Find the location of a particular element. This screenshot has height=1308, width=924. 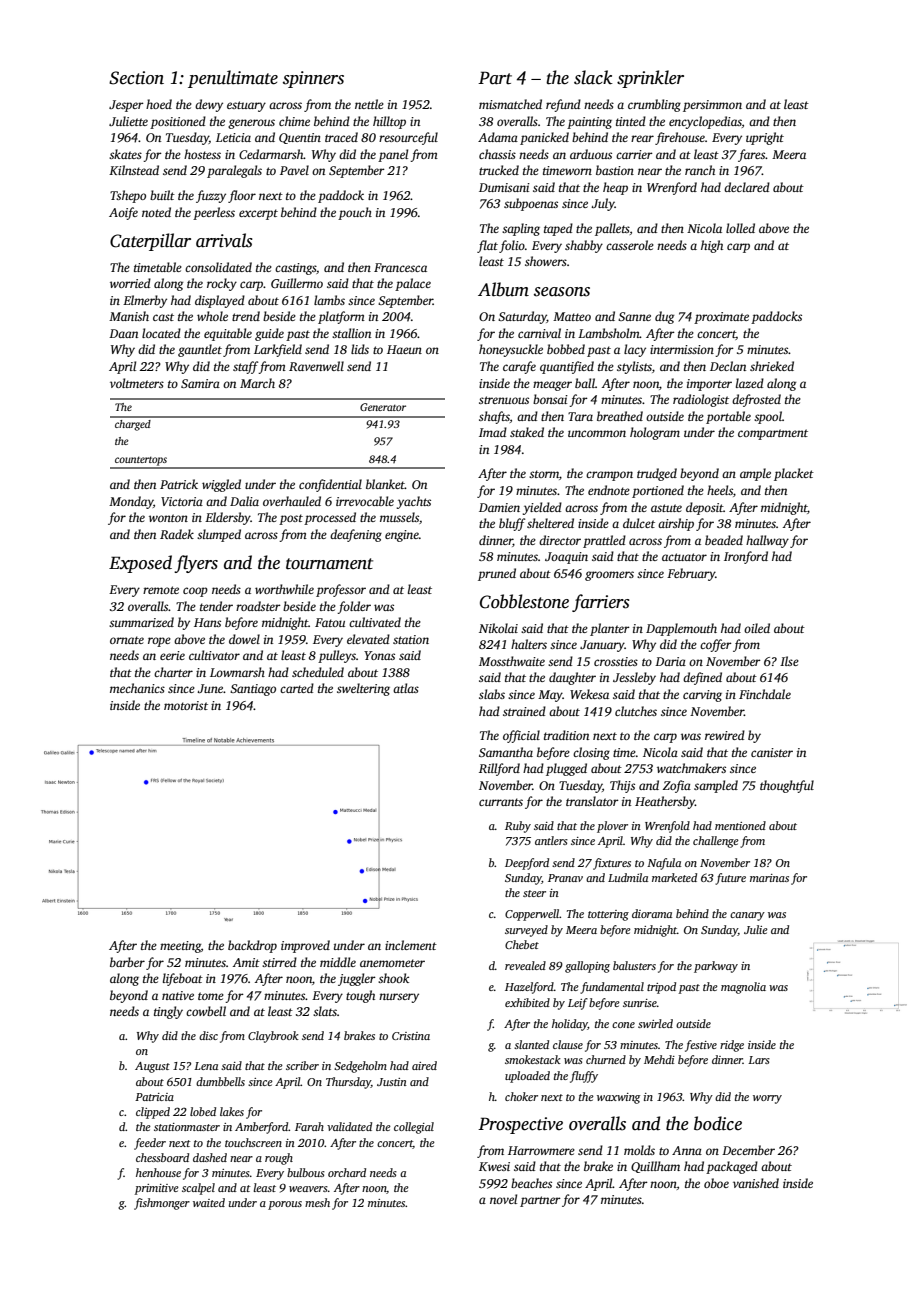

Daan is located at coordinates (123, 333).
